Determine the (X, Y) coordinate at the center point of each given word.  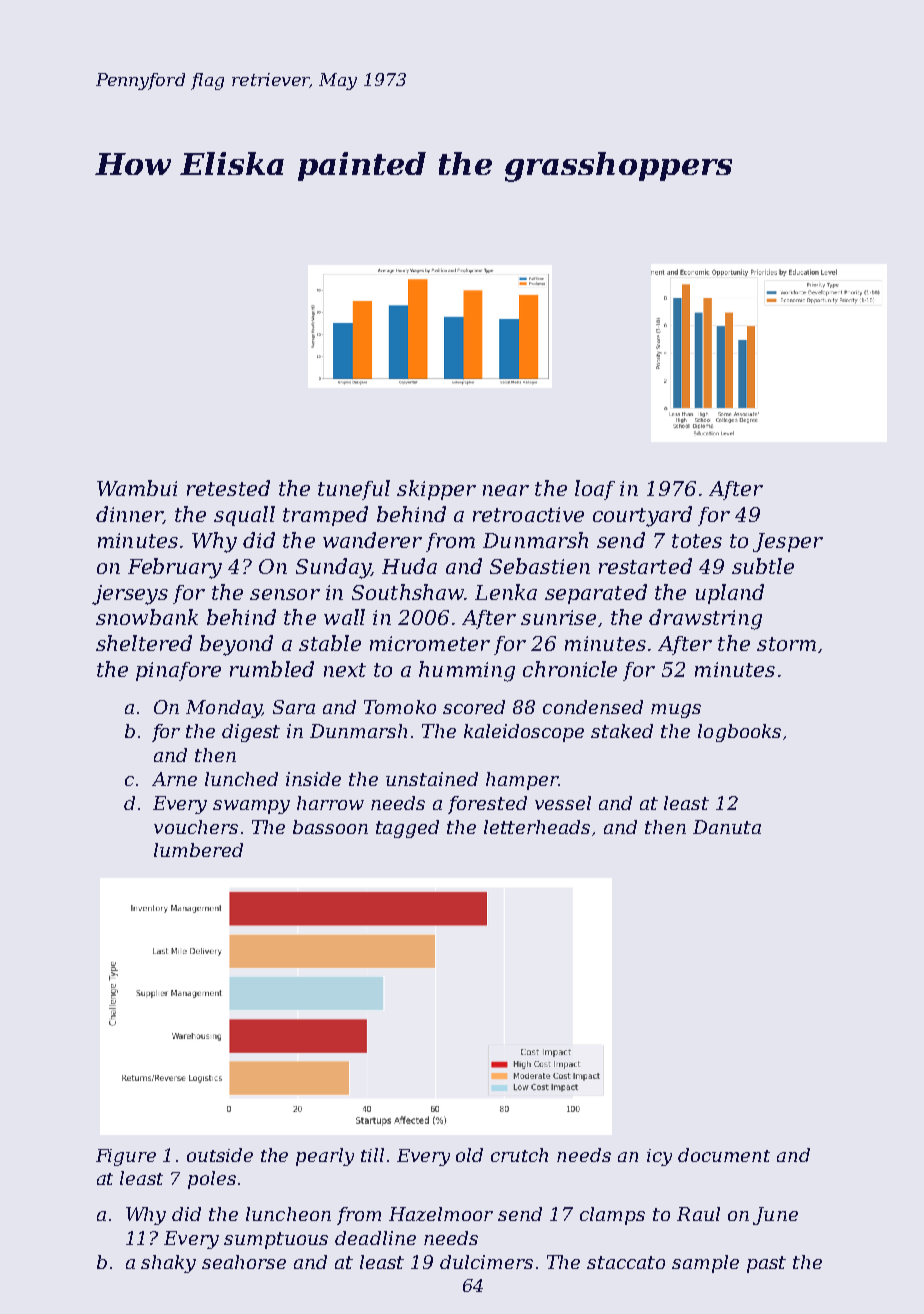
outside (220, 1155)
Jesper (788, 542)
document (724, 1155)
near (506, 490)
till (372, 1155)
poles (212, 1180)
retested (228, 488)
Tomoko (400, 707)
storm (786, 644)
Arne (174, 779)
